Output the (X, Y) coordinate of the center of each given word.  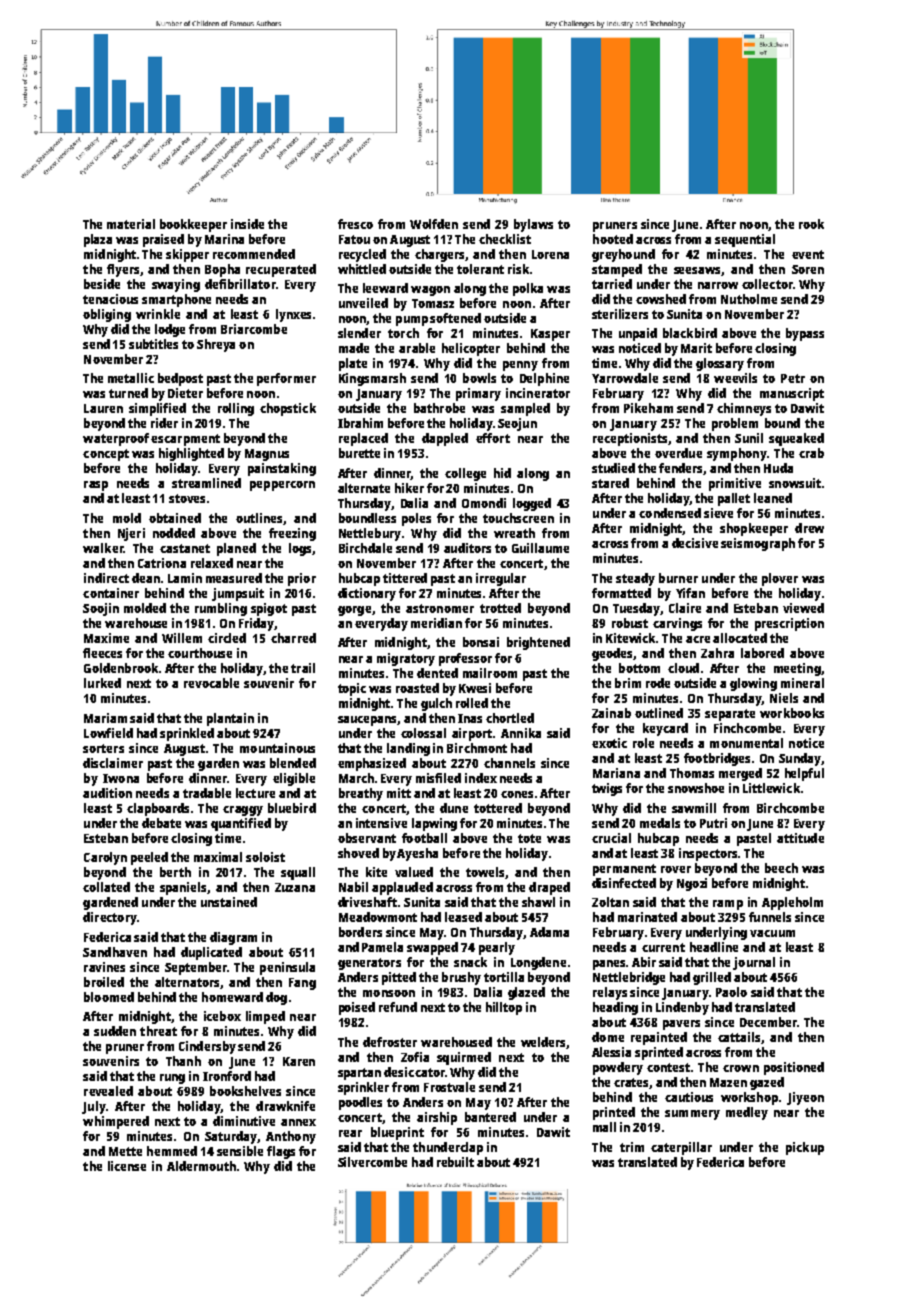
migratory (406, 659)
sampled (525, 409)
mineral (802, 683)
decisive (695, 543)
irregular (501, 579)
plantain (230, 719)
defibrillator (240, 284)
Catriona (162, 563)
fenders (681, 469)
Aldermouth (201, 1166)
